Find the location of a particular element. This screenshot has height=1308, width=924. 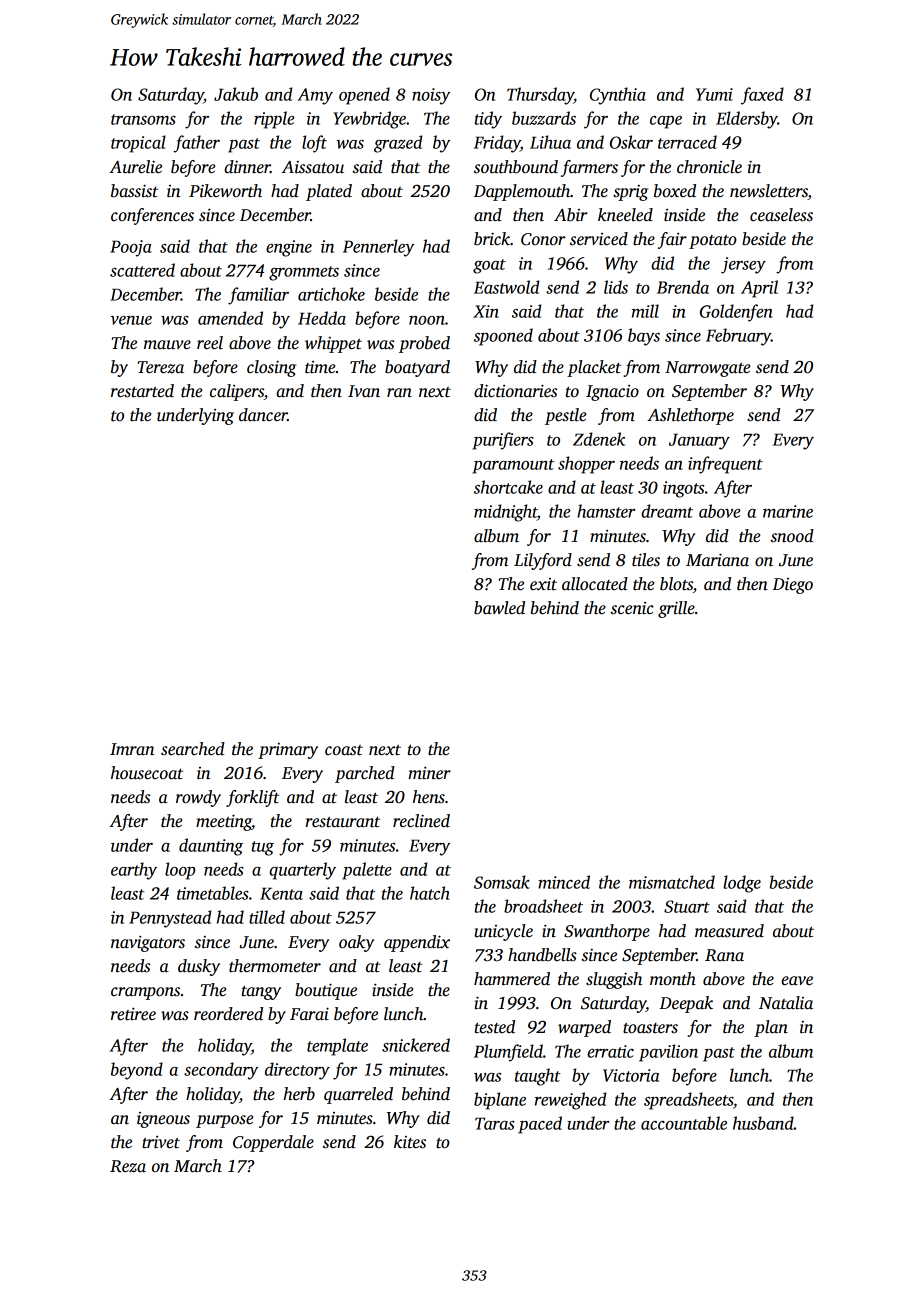

noisy is located at coordinates (431, 96).
